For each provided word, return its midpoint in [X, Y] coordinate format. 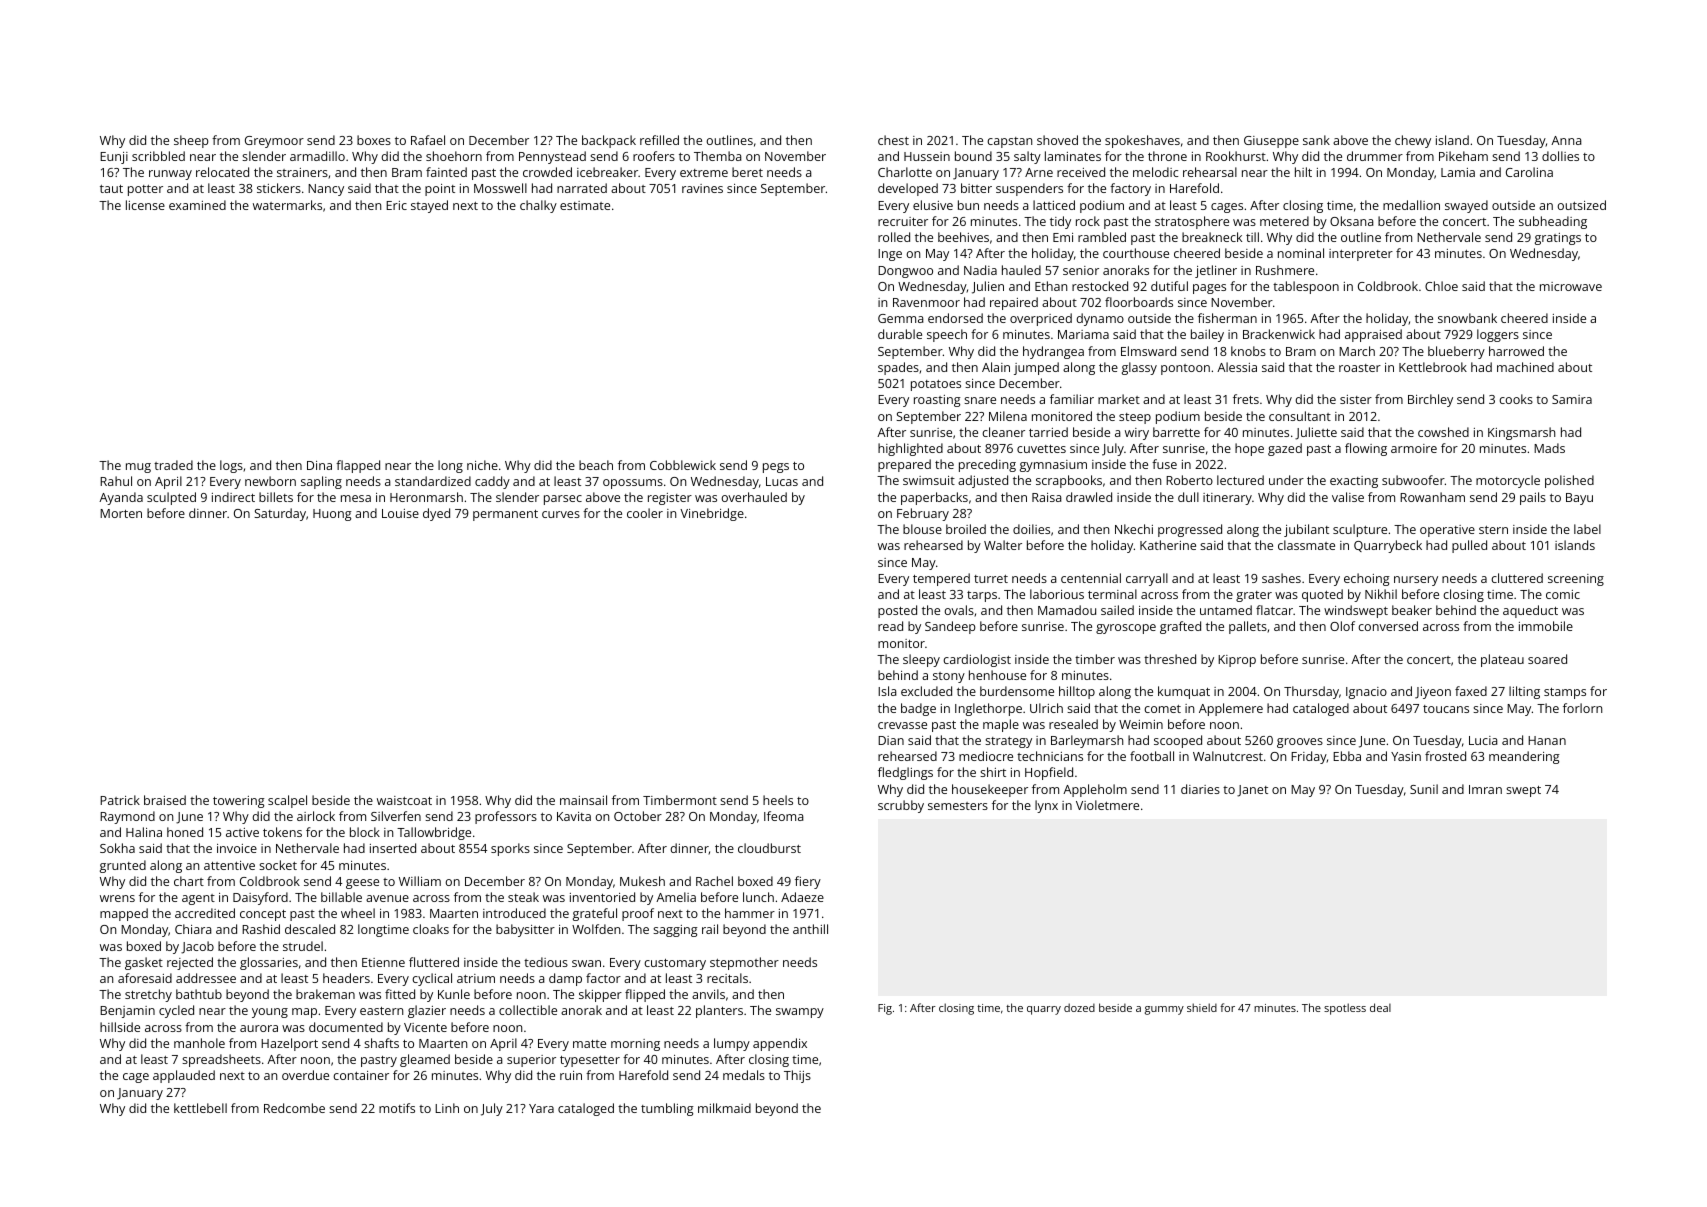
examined [197, 205]
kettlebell [200, 1108]
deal [1380, 1007]
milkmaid [724, 1108]
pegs [776, 468]
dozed [1079, 1007]
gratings [1558, 239]
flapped [358, 466]
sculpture [1360, 530]
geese [362, 884]
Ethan [1051, 286]
